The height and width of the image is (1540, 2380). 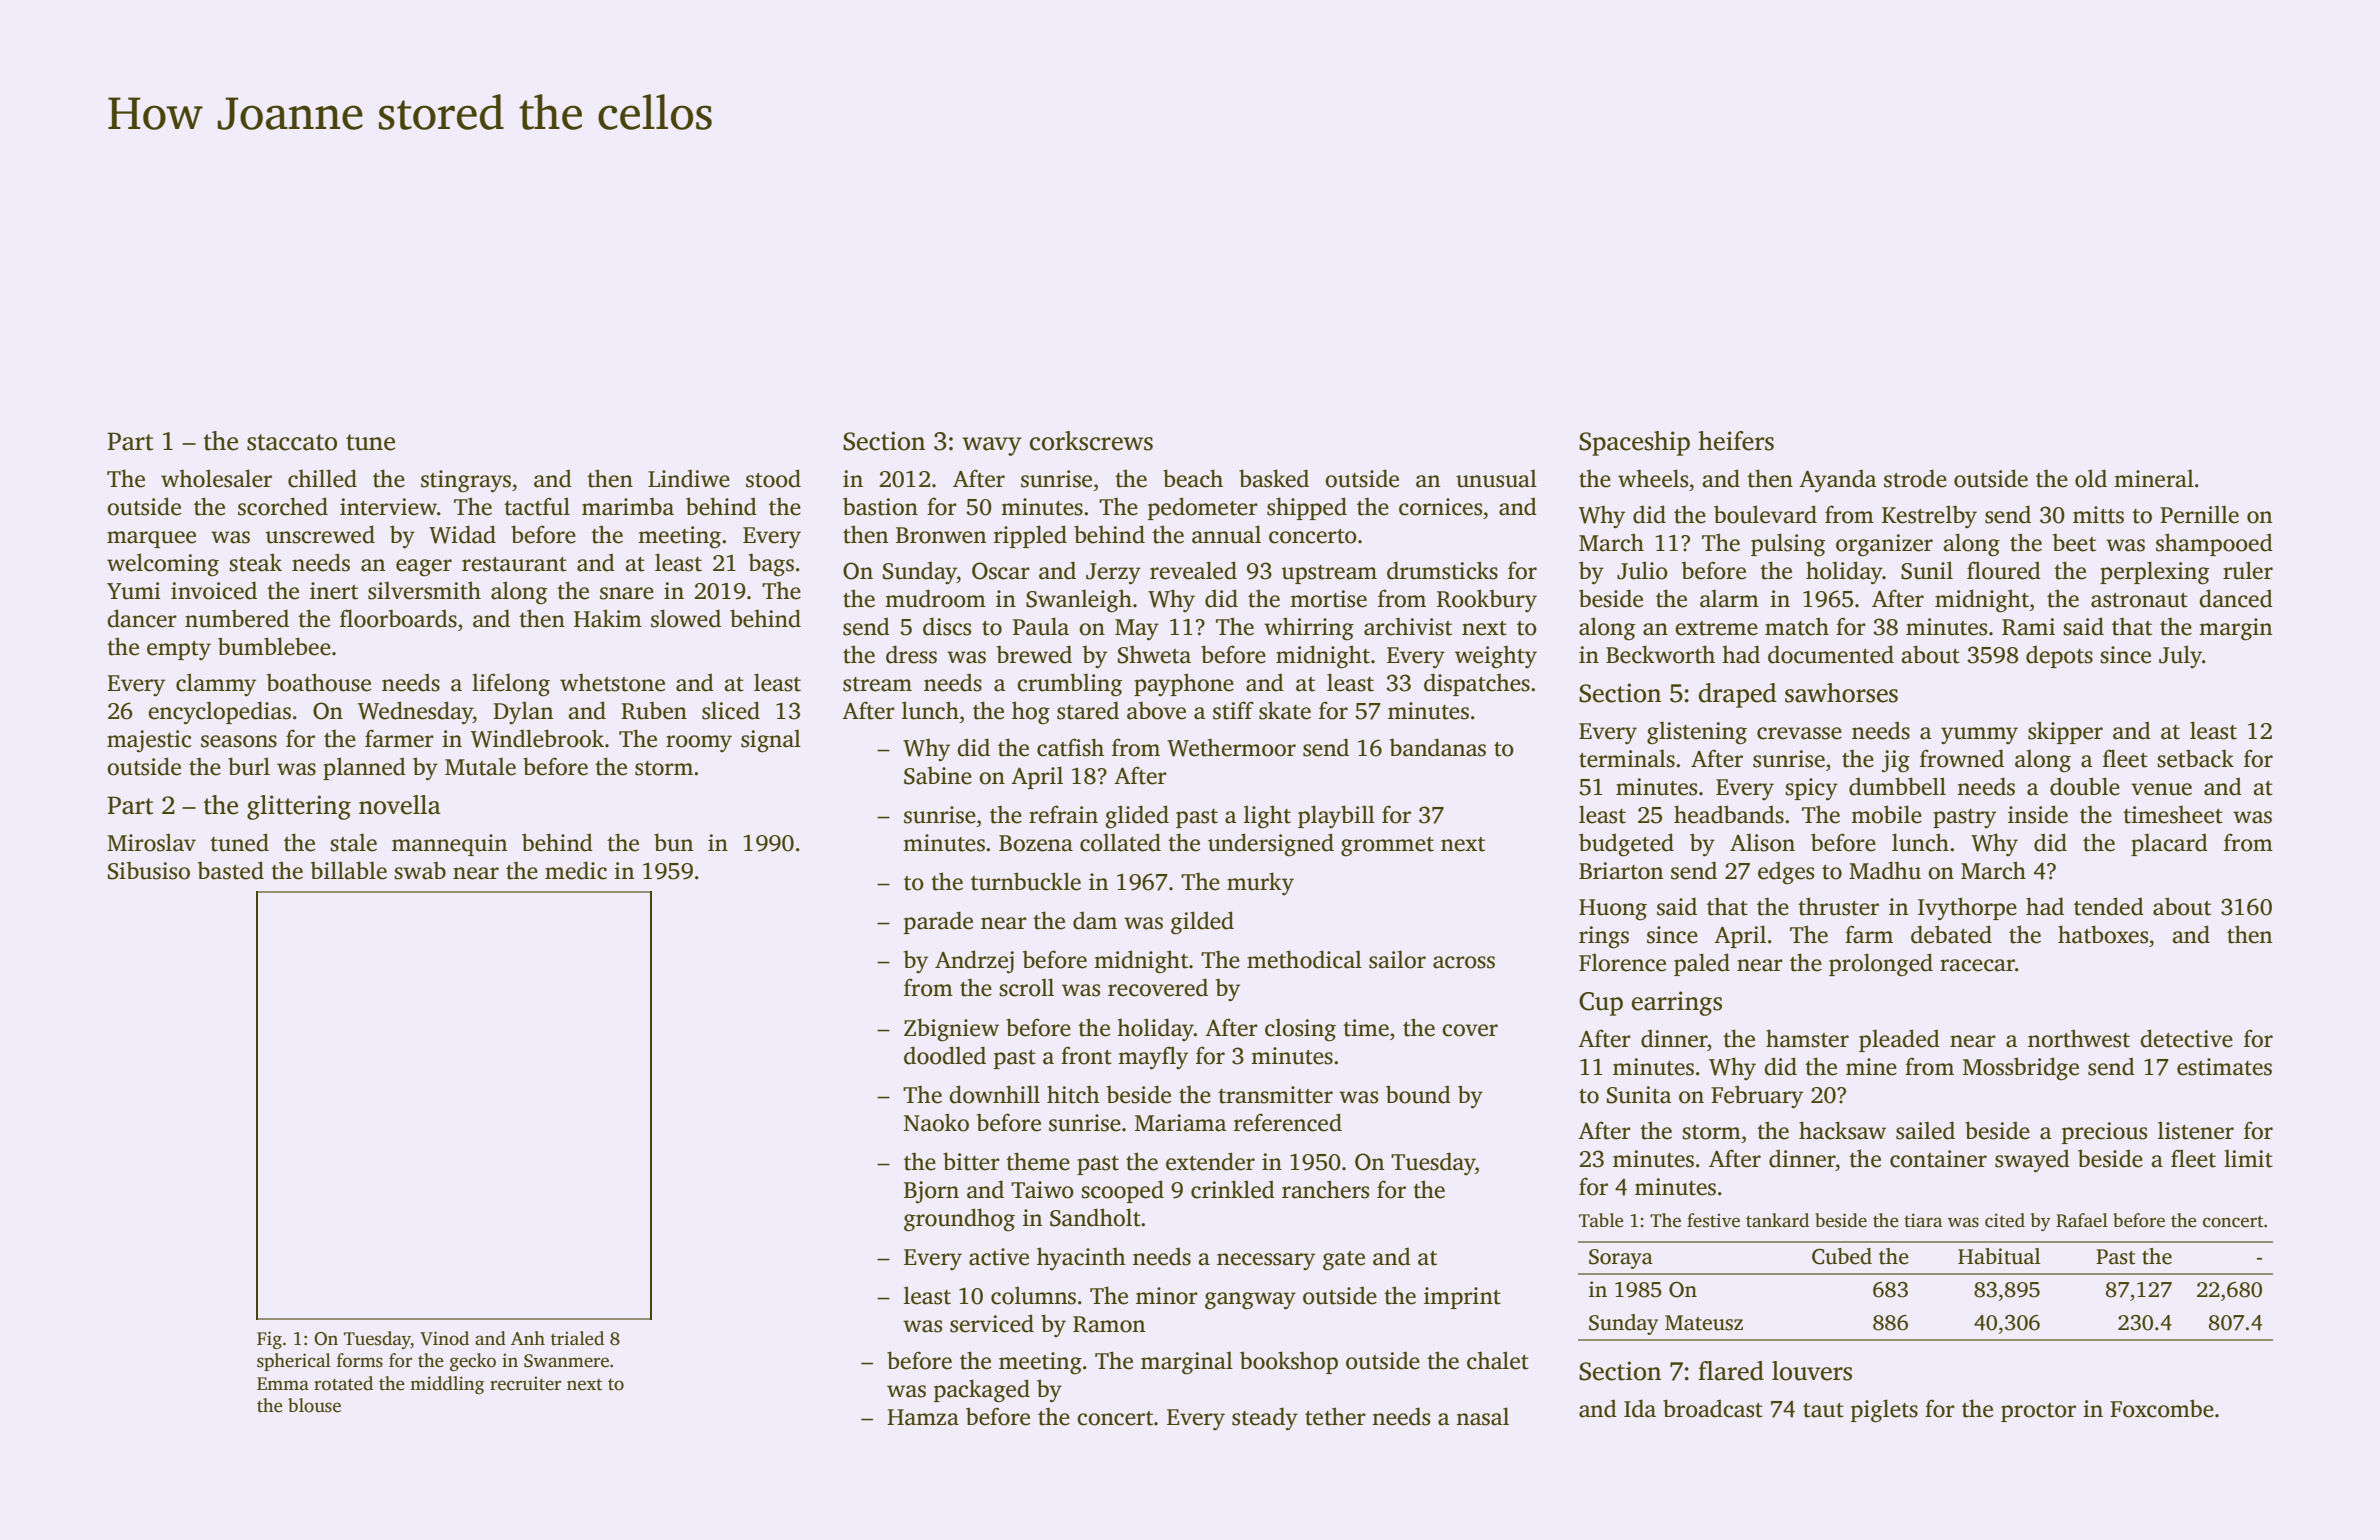 I want to click on northwest, so click(x=2079, y=1038).
